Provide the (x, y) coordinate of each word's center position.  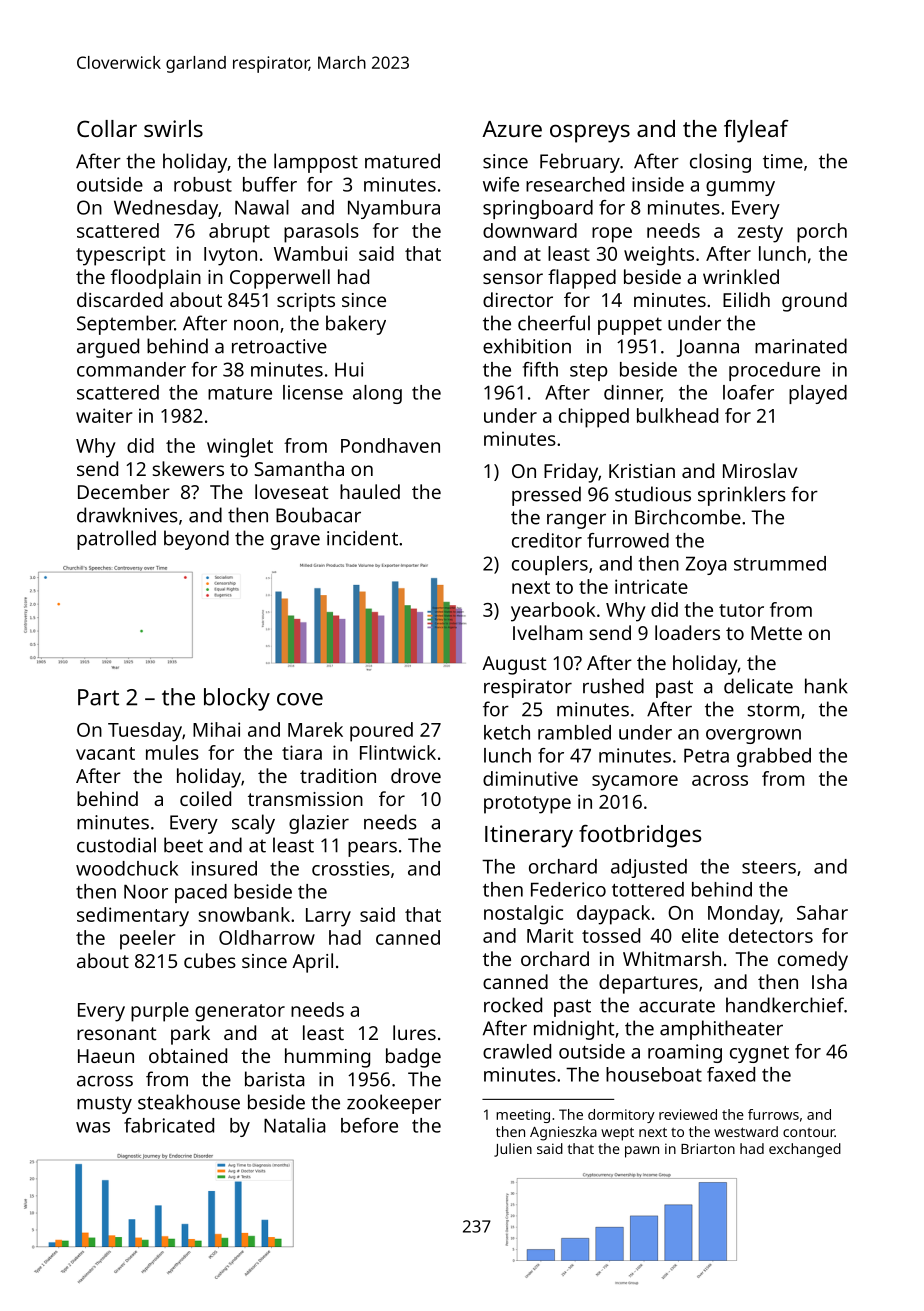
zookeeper (394, 1104)
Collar (107, 128)
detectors (771, 935)
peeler (148, 940)
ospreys (590, 133)
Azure (512, 129)
